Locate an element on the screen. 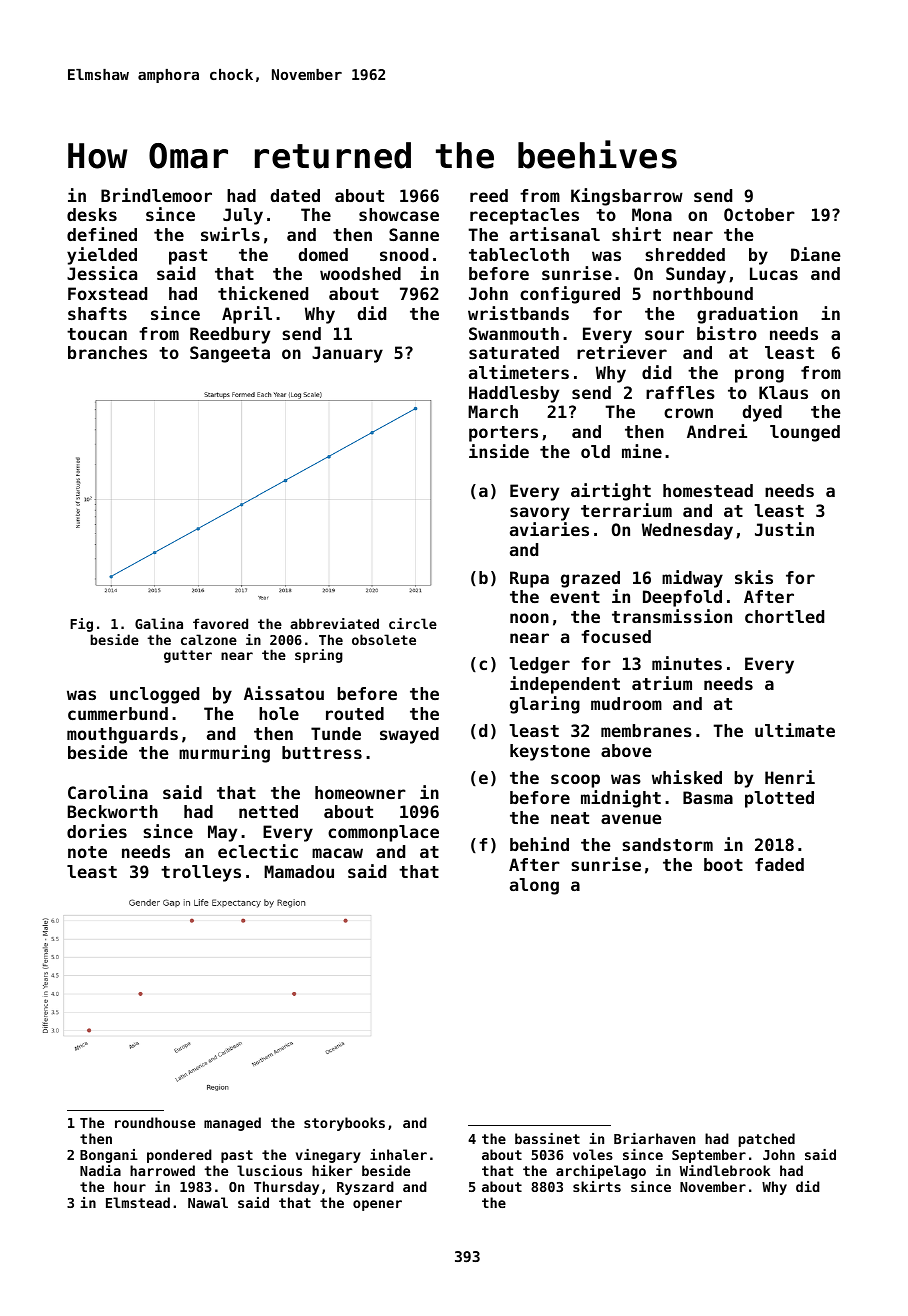 Image resolution: width=908 pixels, height=1316 pixels. roundhouse is located at coordinates (155, 1122).
